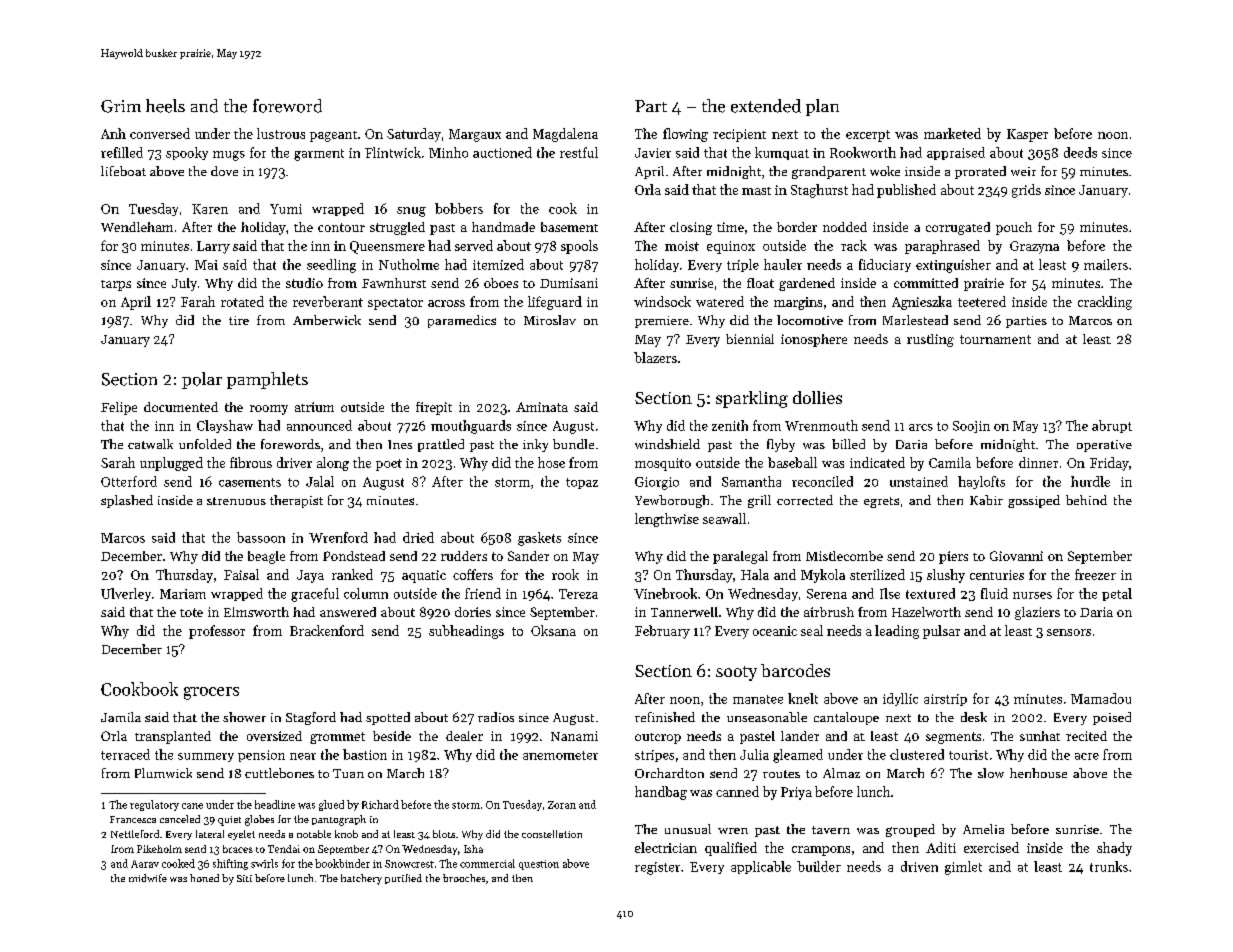  Describe the element at coordinates (121, 106) in the screenshot. I see `Grim` at that location.
